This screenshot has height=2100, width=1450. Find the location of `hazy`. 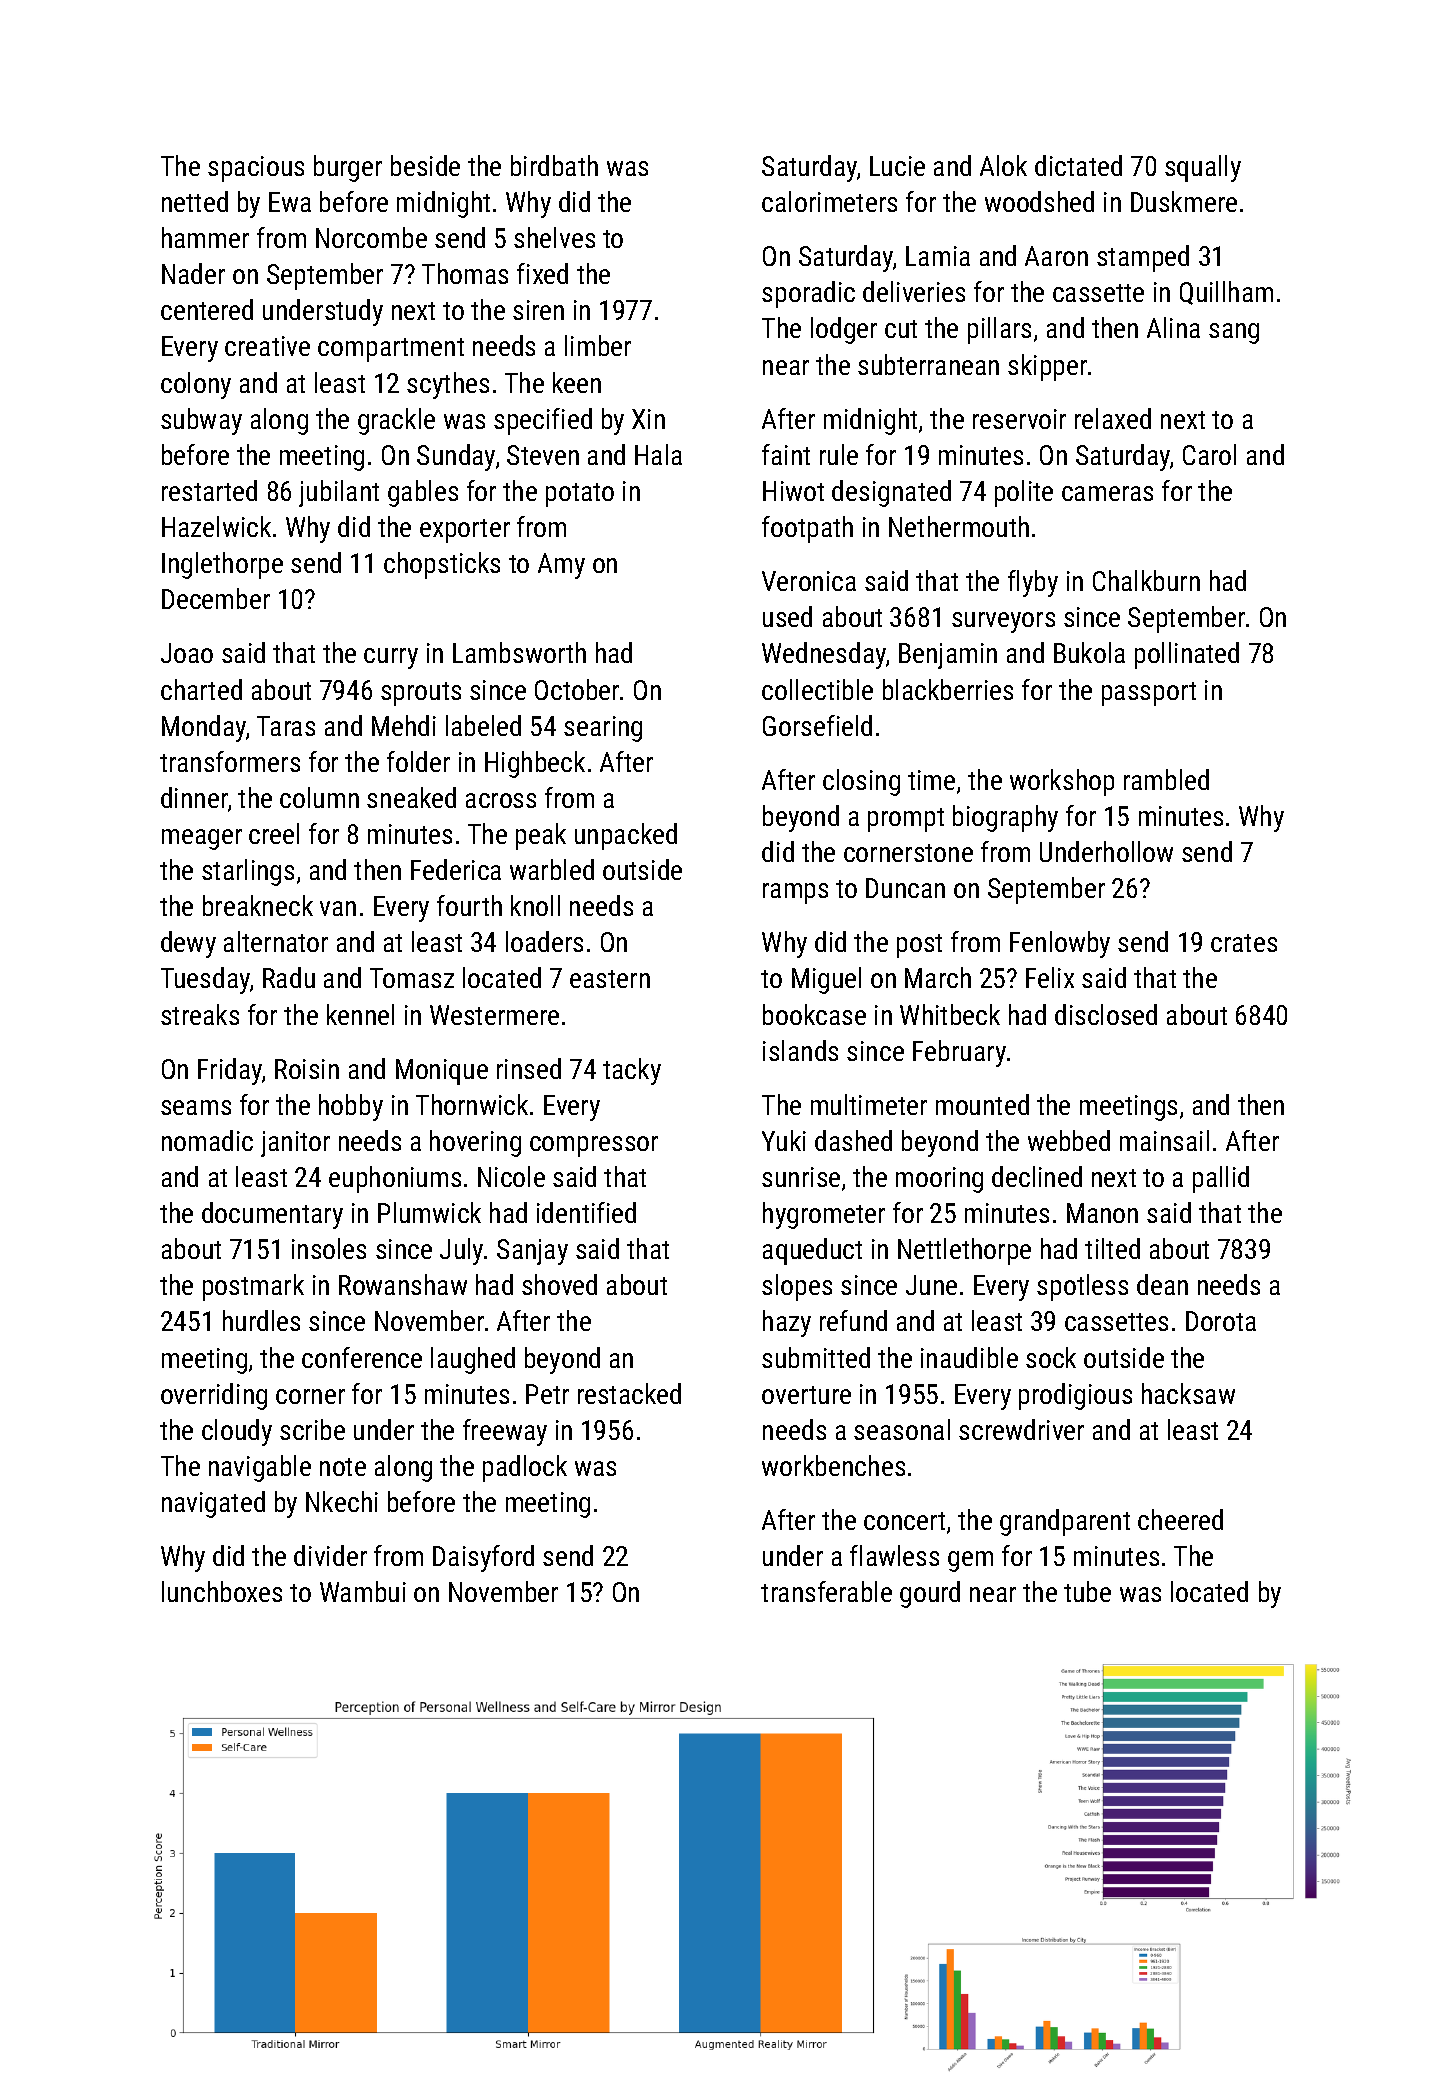

hazy is located at coordinates (787, 1323).
